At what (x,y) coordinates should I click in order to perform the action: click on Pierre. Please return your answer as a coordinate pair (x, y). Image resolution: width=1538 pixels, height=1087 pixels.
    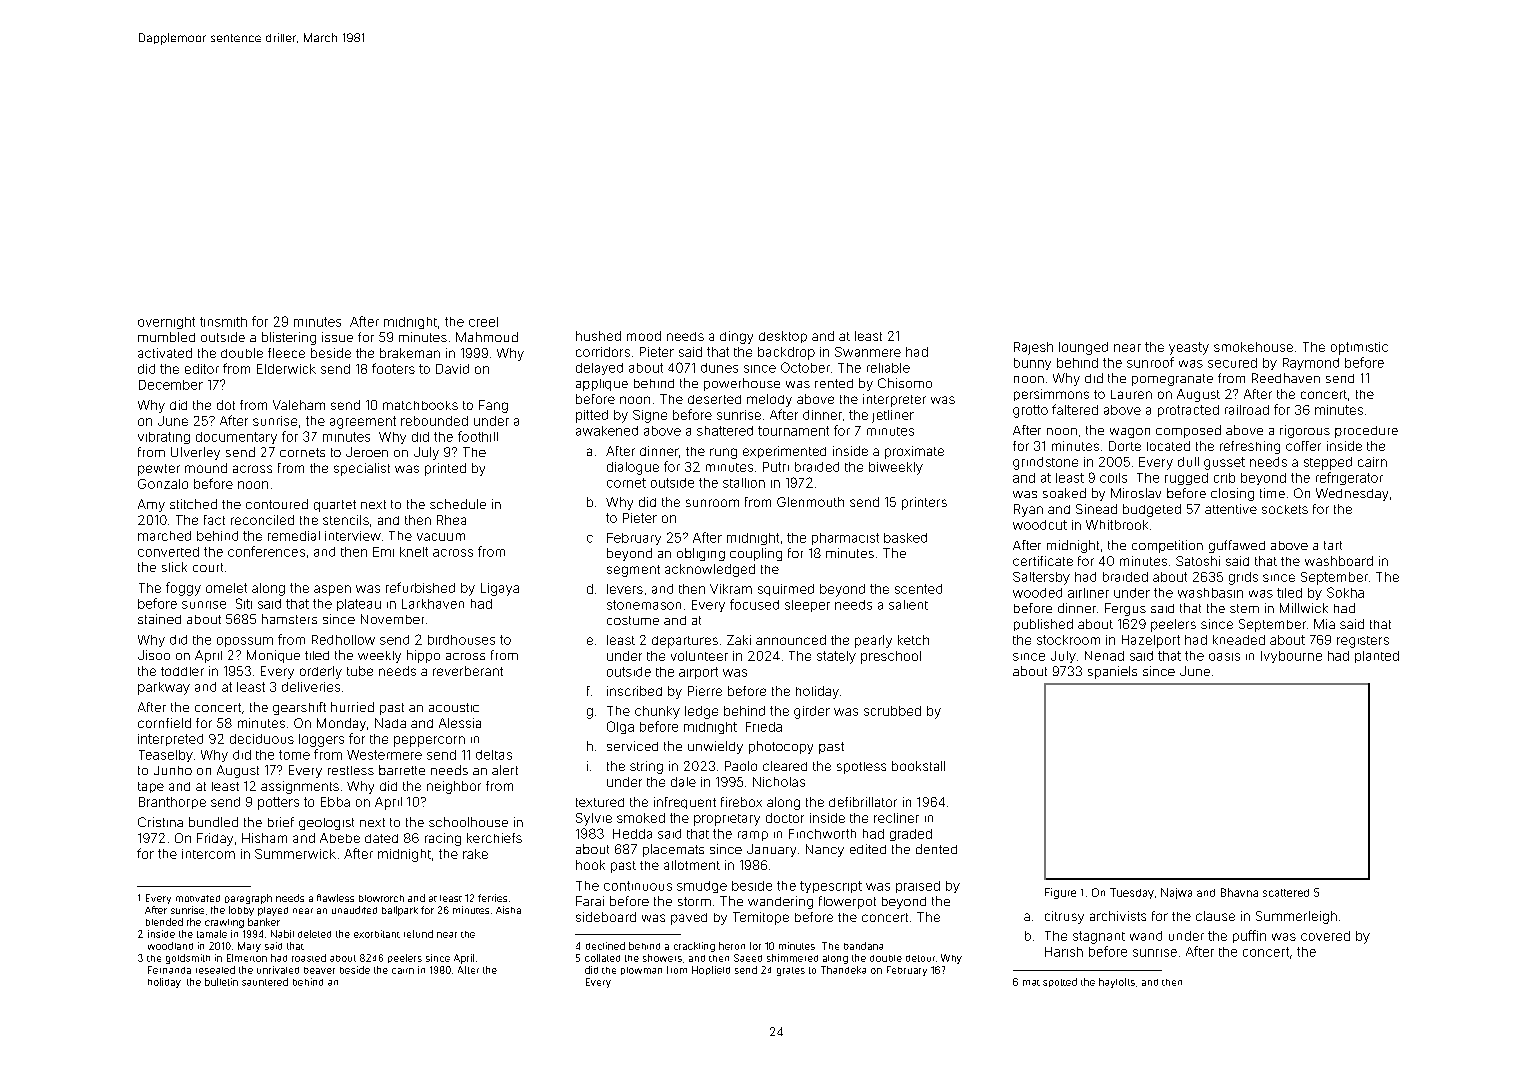
    Looking at the image, I should click on (705, 691).
